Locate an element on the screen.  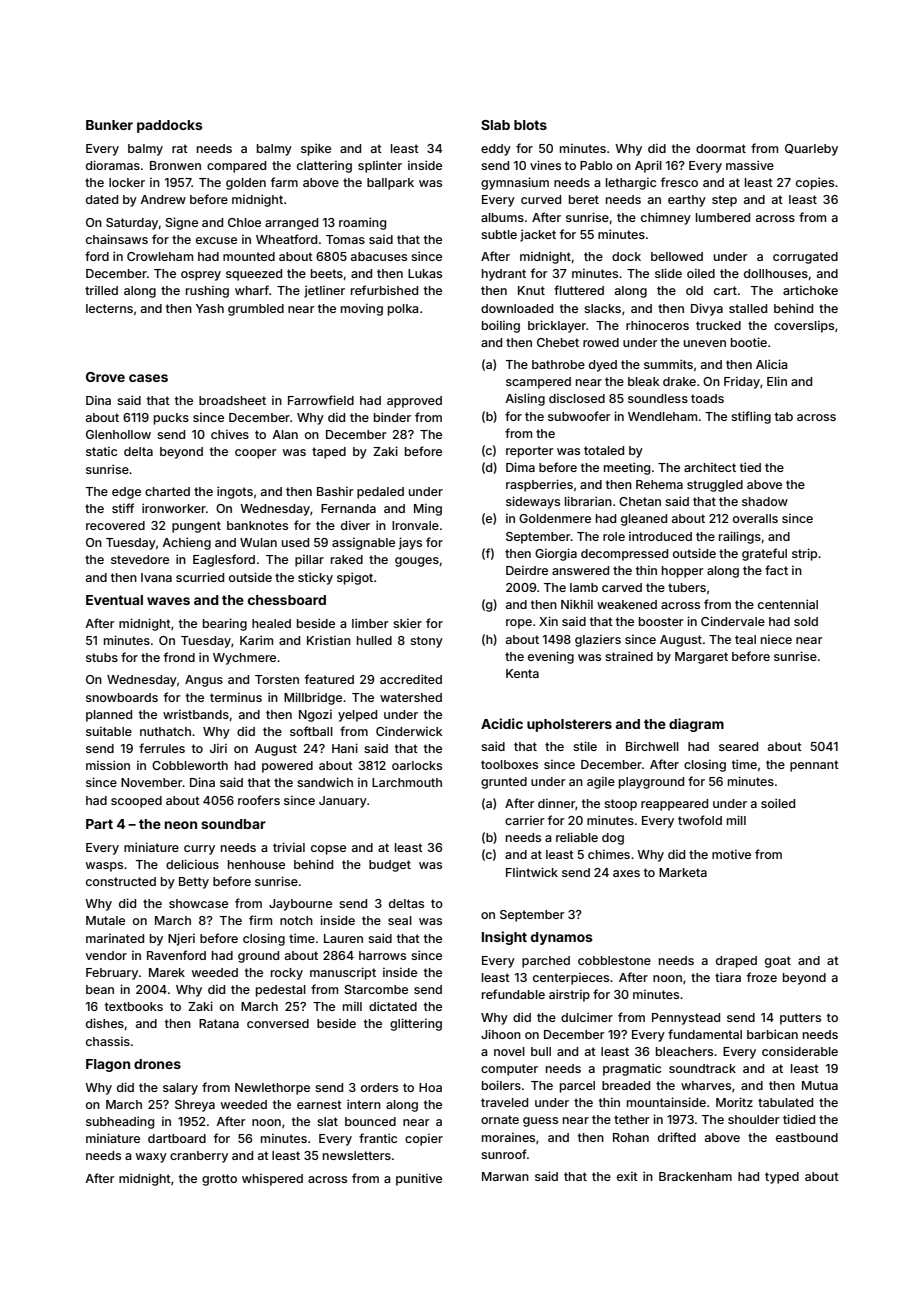
tied is located at coordinates (750, 467).
